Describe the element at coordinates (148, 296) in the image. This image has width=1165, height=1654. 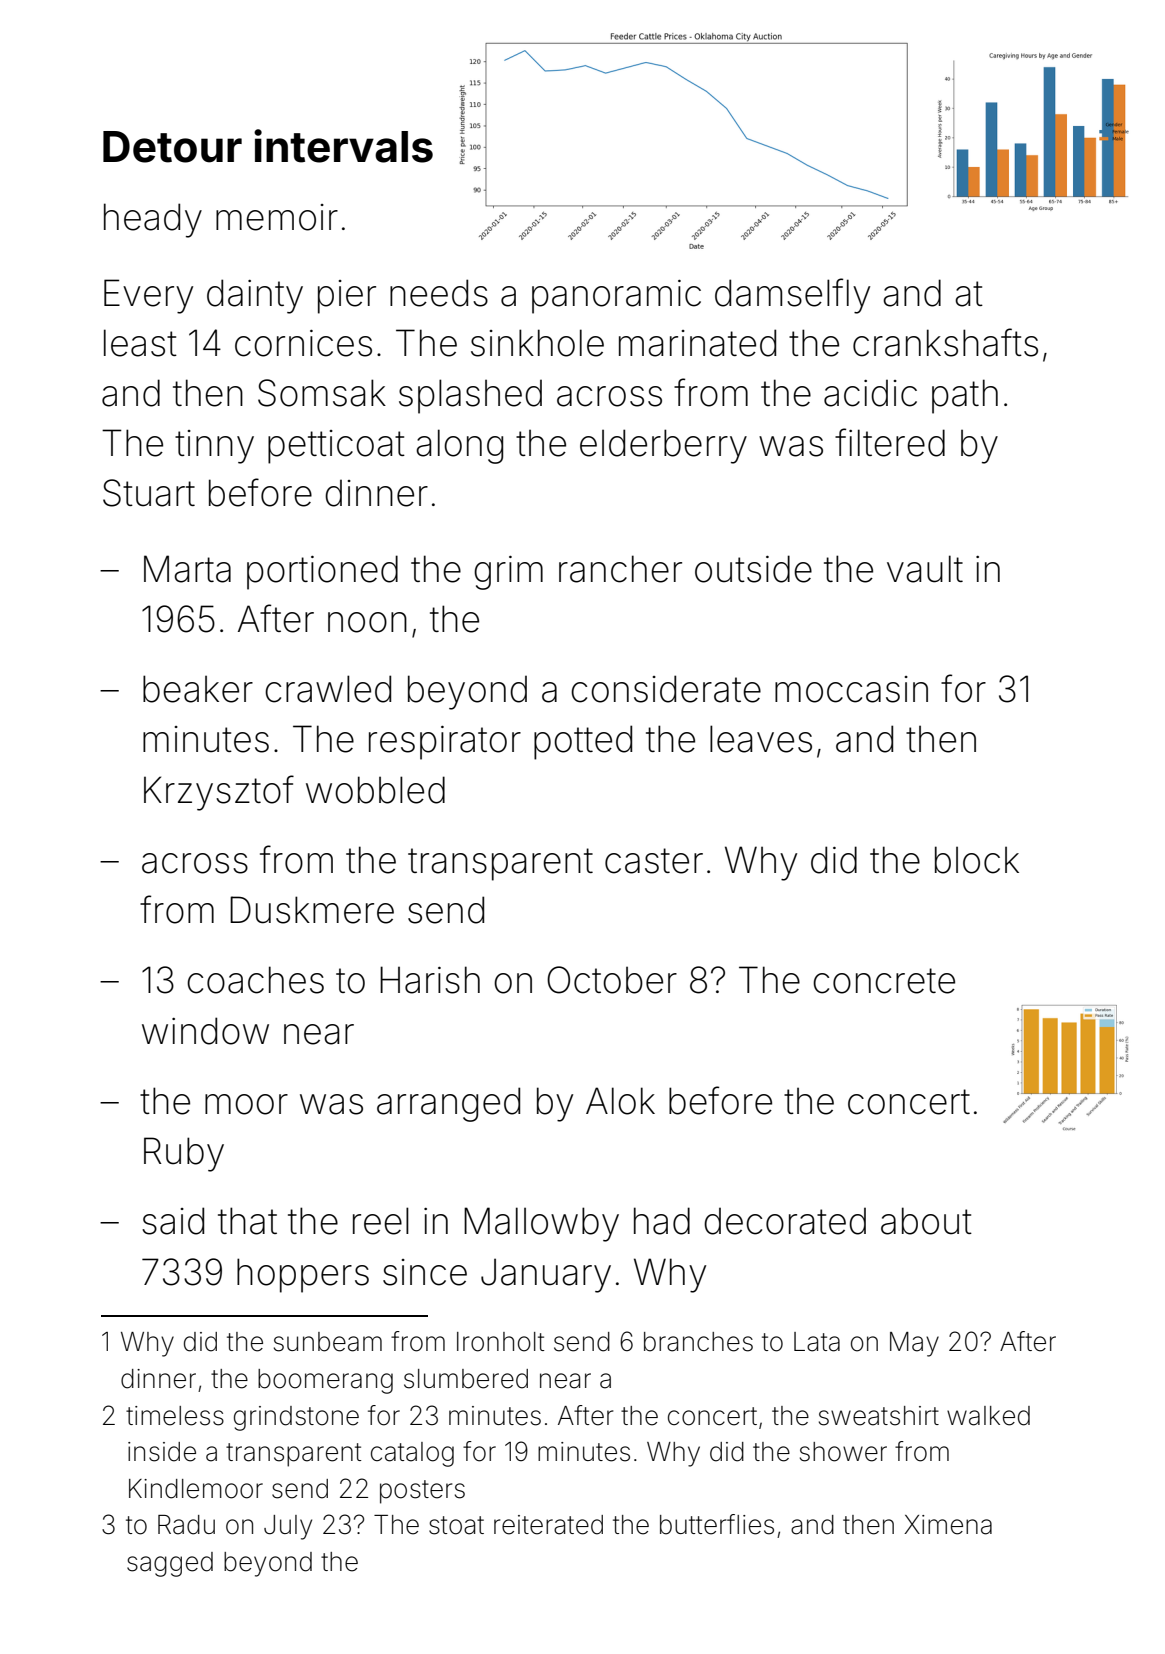
I see `Every` at that location.
